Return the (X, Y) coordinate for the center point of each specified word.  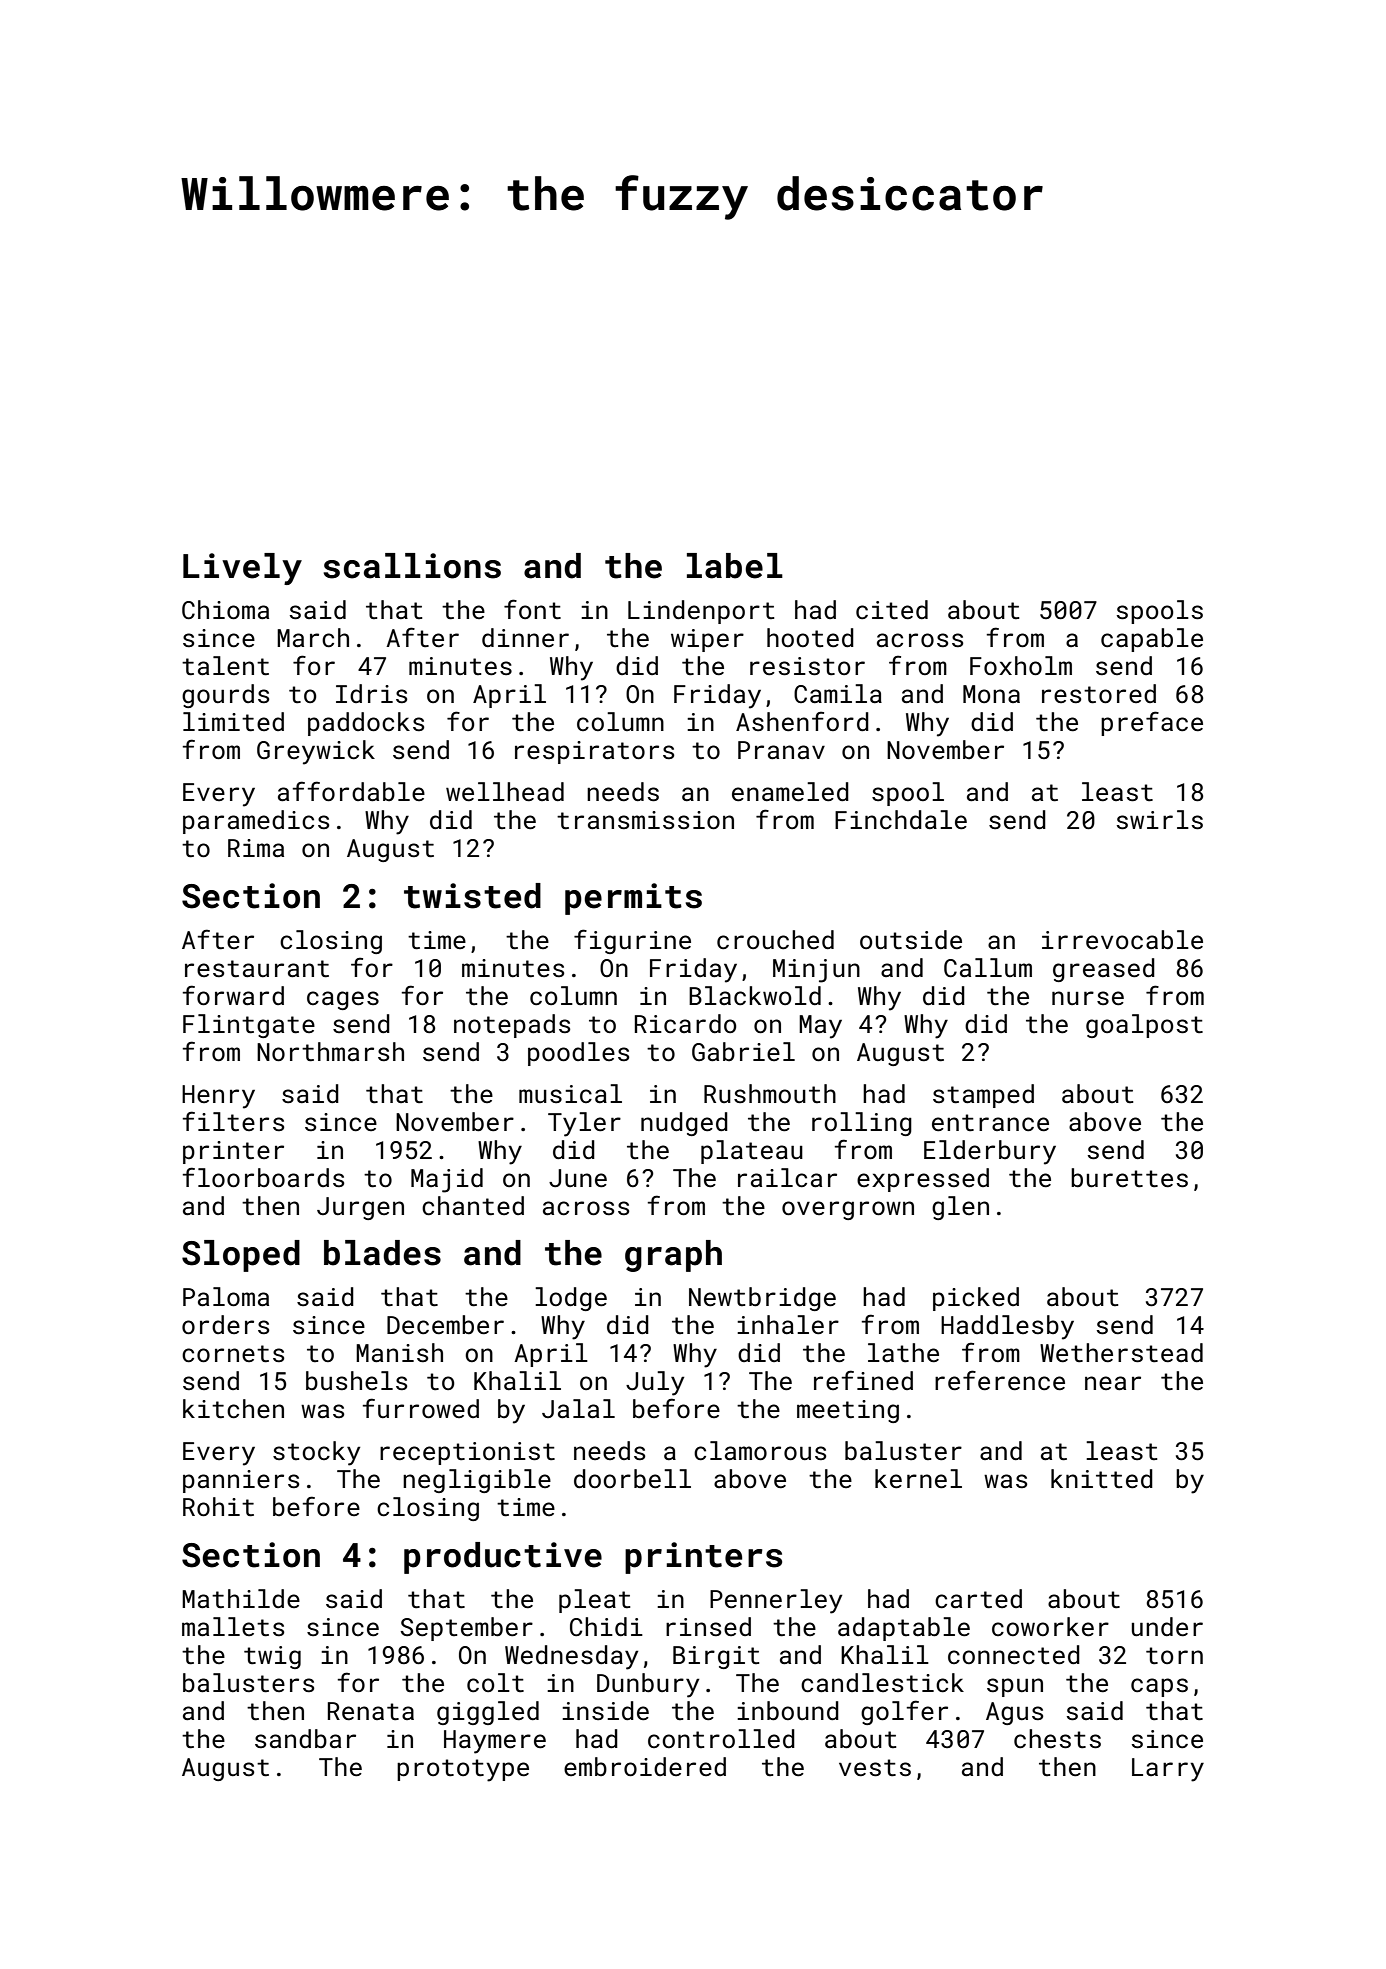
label (735, 566)
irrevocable (1122, 940)
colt (495, 1683)
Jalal (578, 1408)
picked (976, 1299)
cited (892, 610)
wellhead (505, 792)
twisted (472, 896)
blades (382, 1253)
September (466, 1629)
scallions (412, 566)
